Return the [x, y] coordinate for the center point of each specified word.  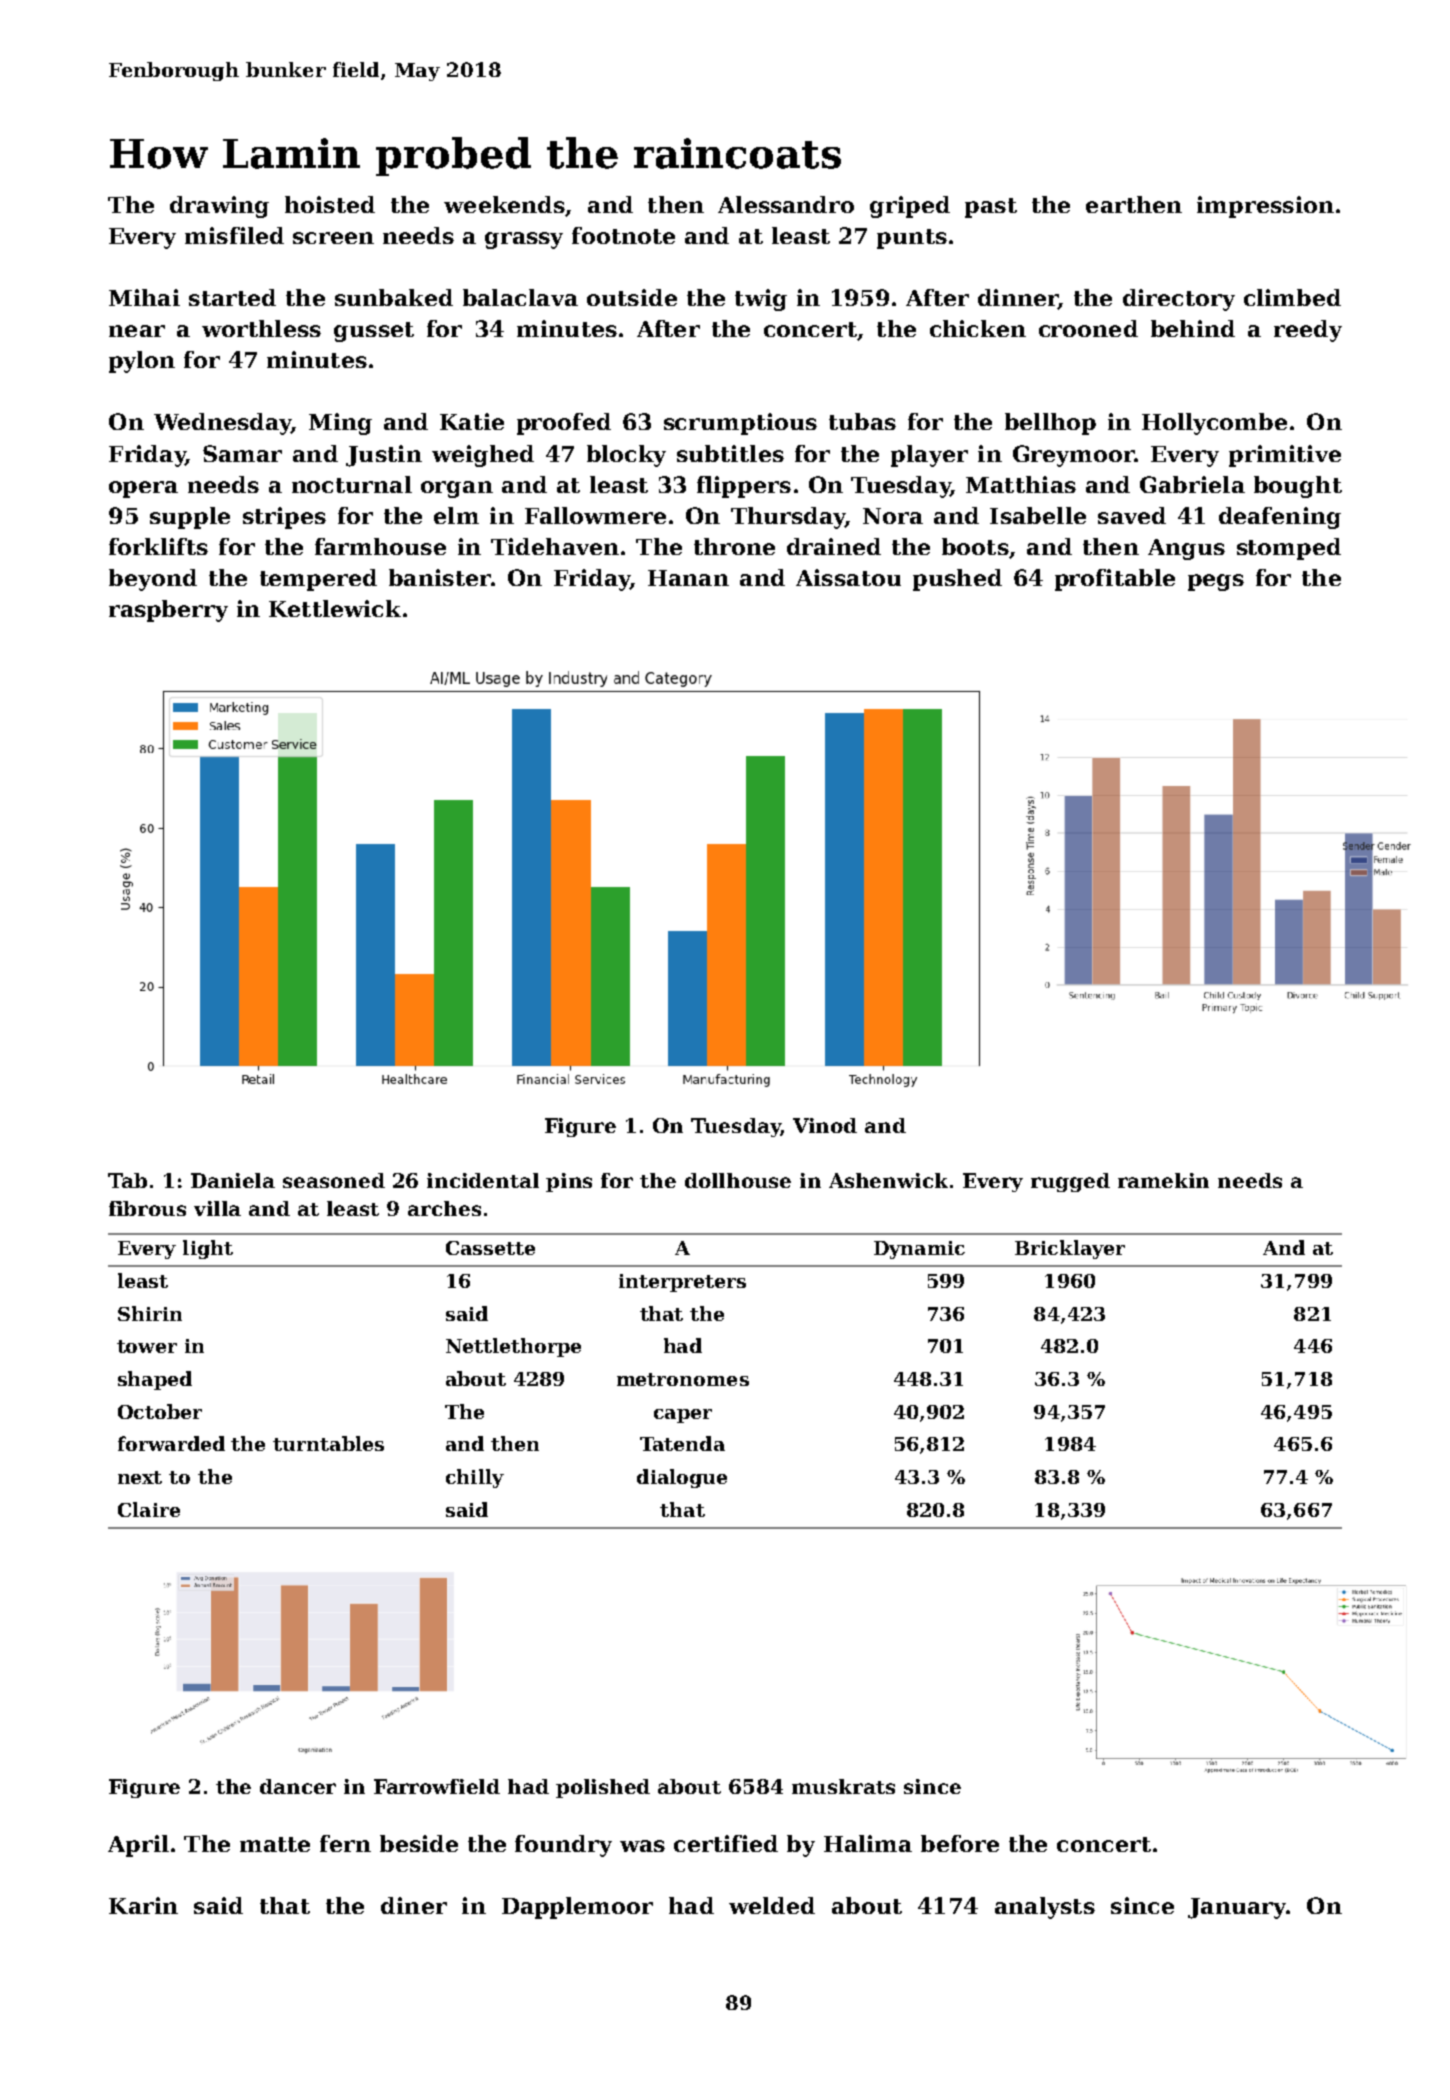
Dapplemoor [577, 1908]
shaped [155, 1380]
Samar [242, 453]
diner [414, 1905]
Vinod [825, 1125]
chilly [475, 1478]
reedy [1308, 331]
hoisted [330, 204]
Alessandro [786, 204]
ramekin [1163, 1180]
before [960, 1843]
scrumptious [740, 424]
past [991, 208]
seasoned [334, 1180]
